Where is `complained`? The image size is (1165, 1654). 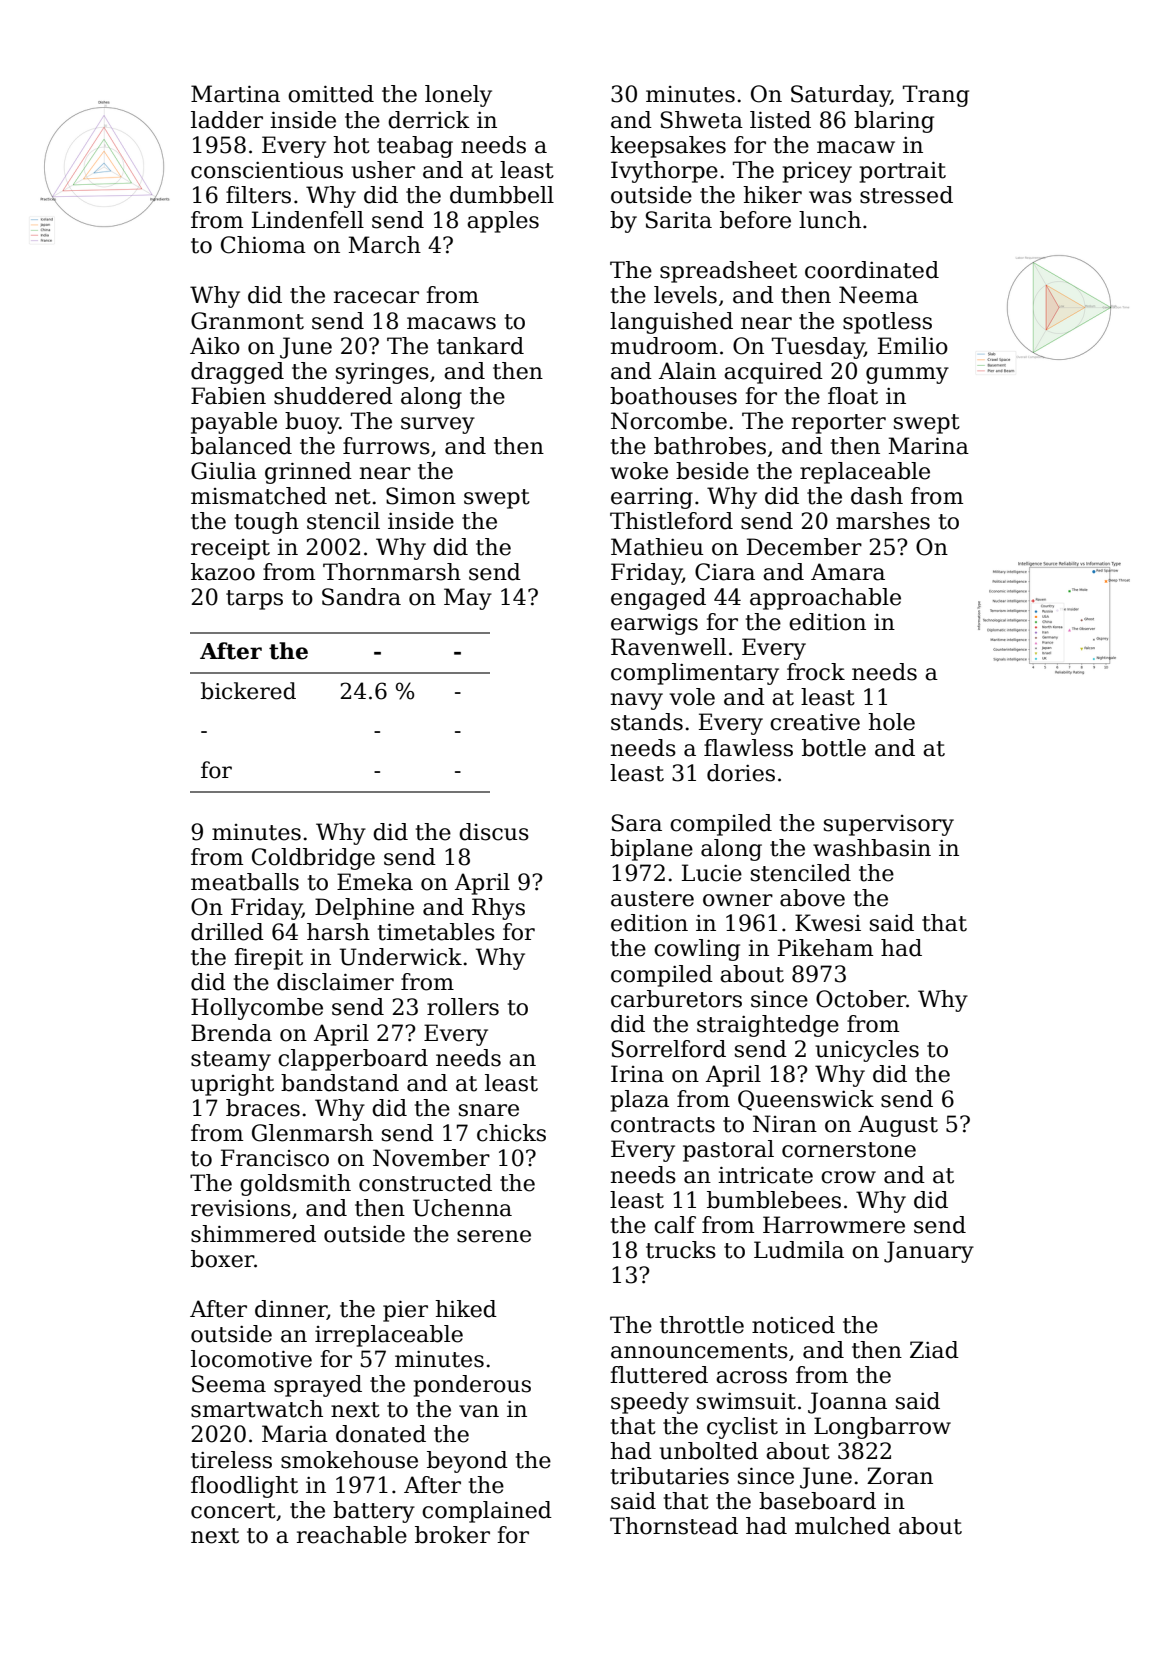
complained is located at coordinates (487, 1512).
